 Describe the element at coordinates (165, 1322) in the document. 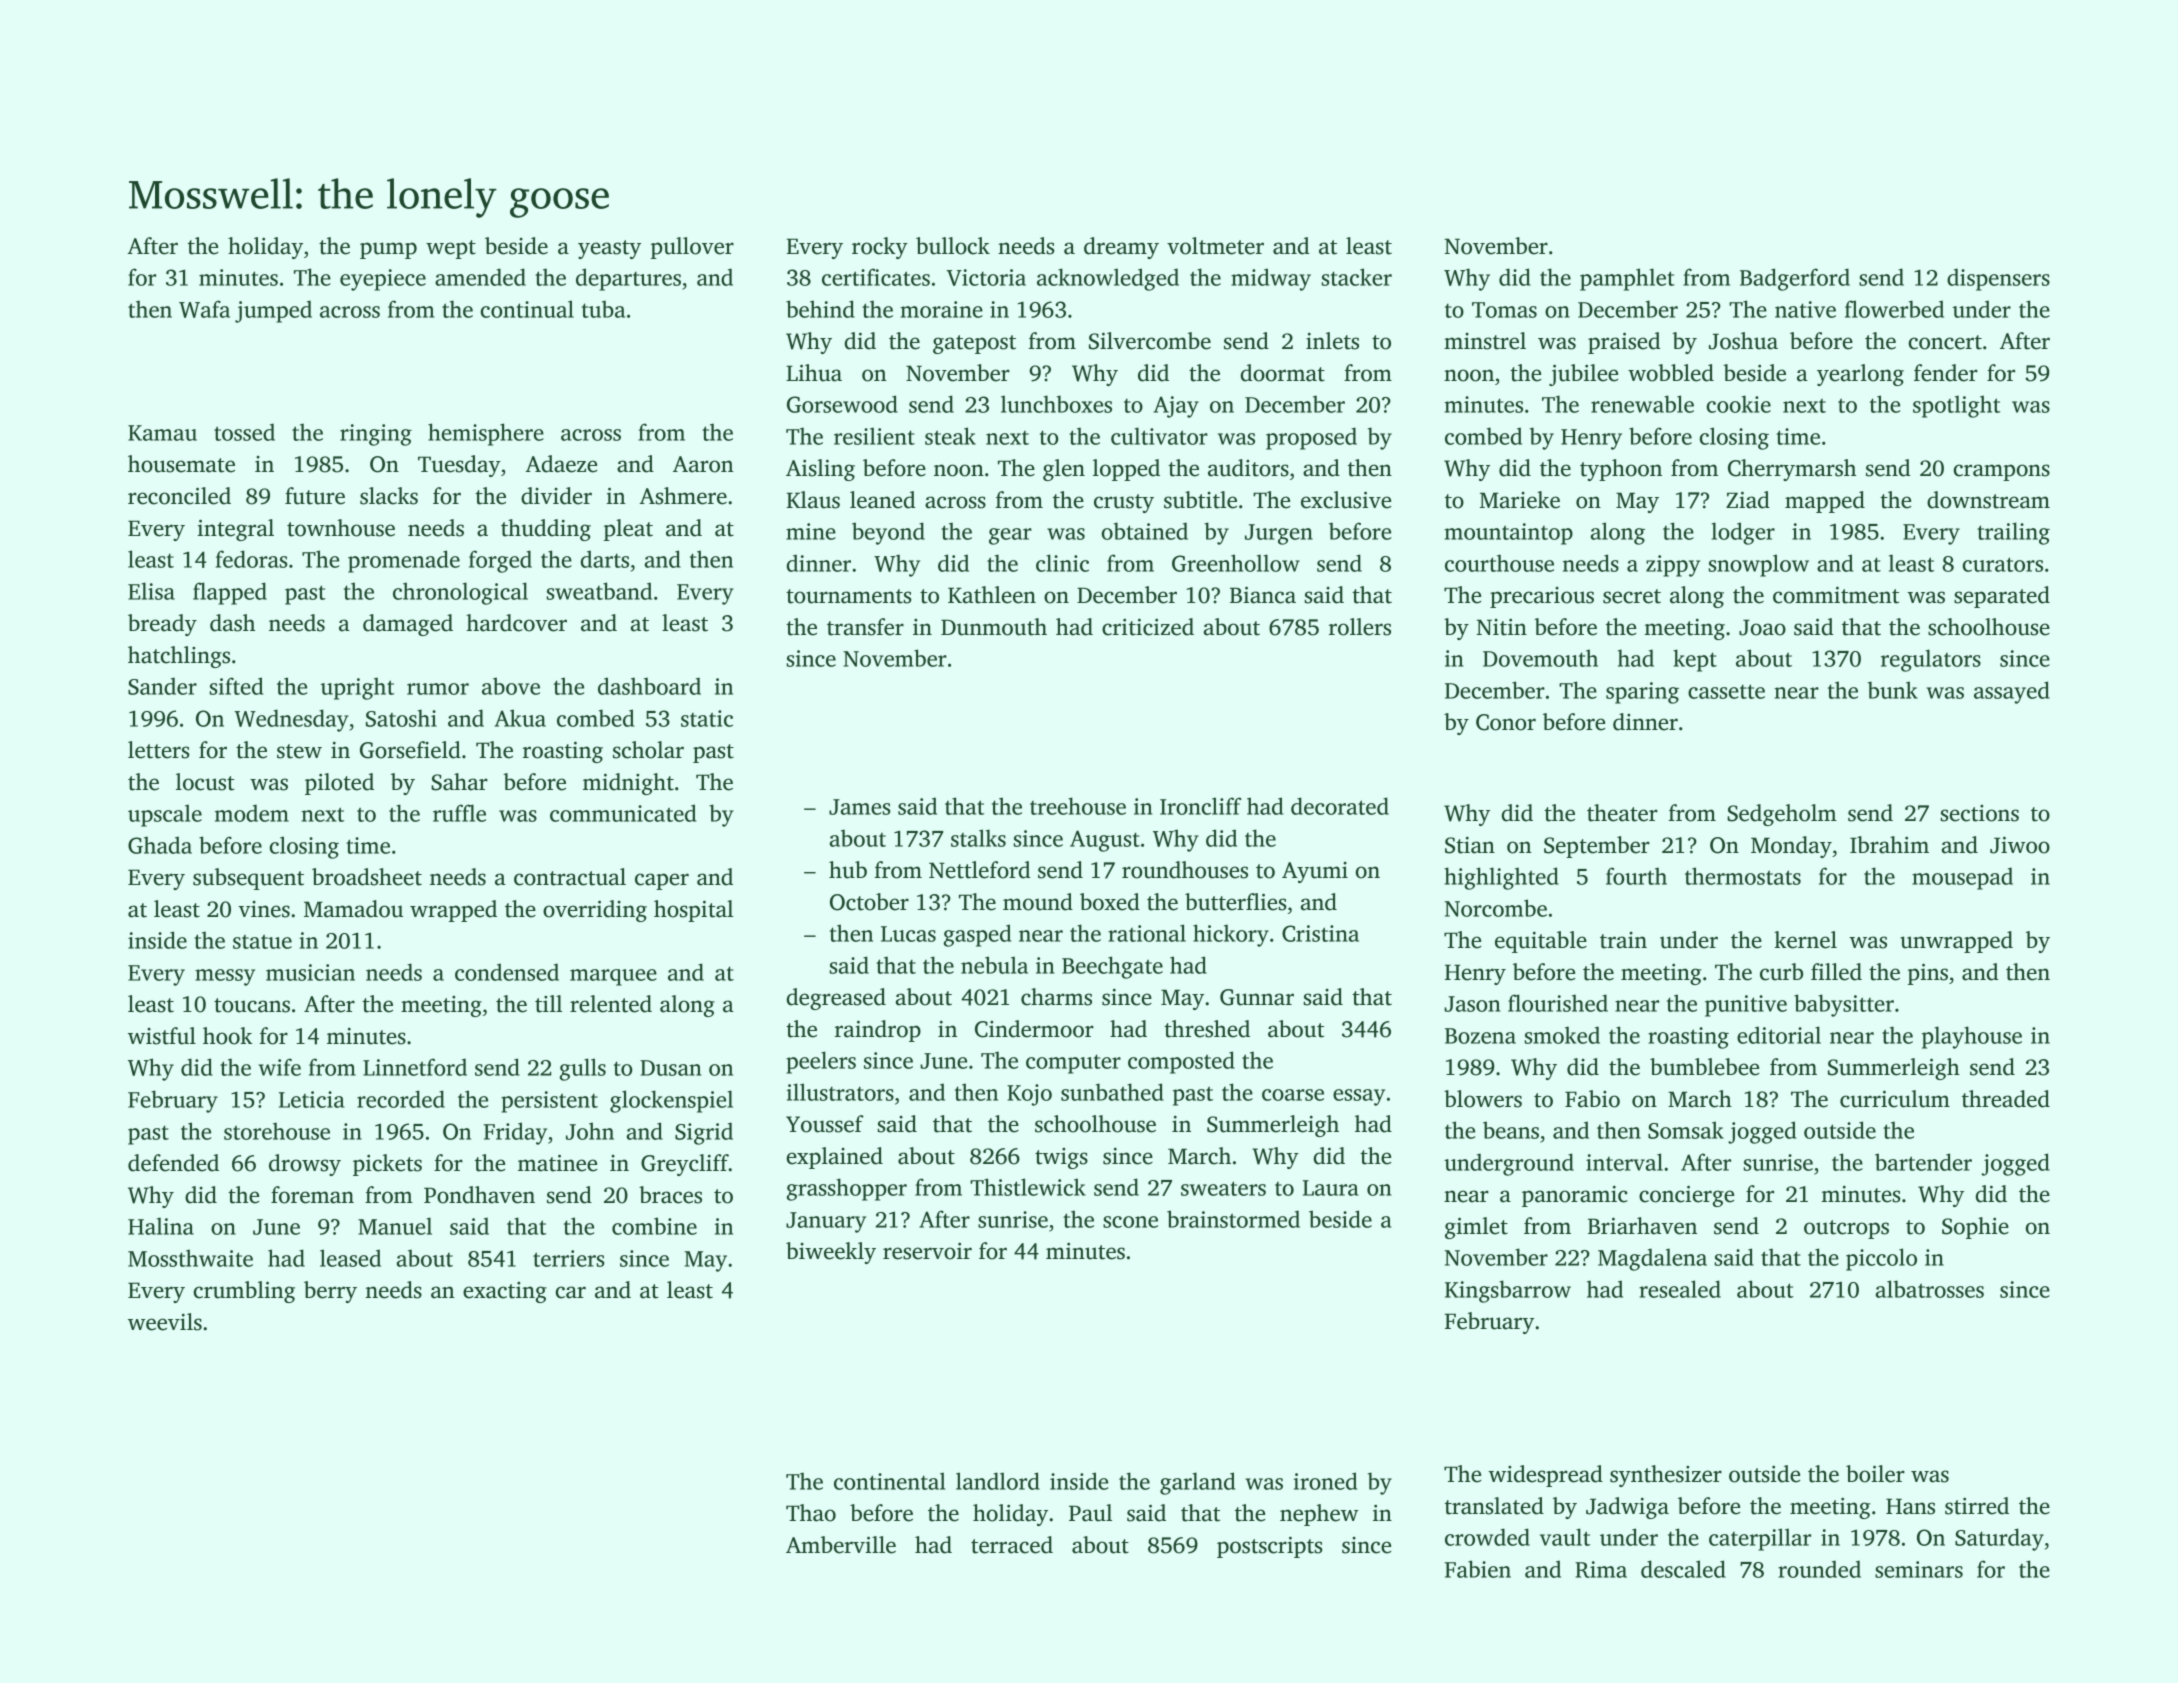

I see `weevils` at that location.
